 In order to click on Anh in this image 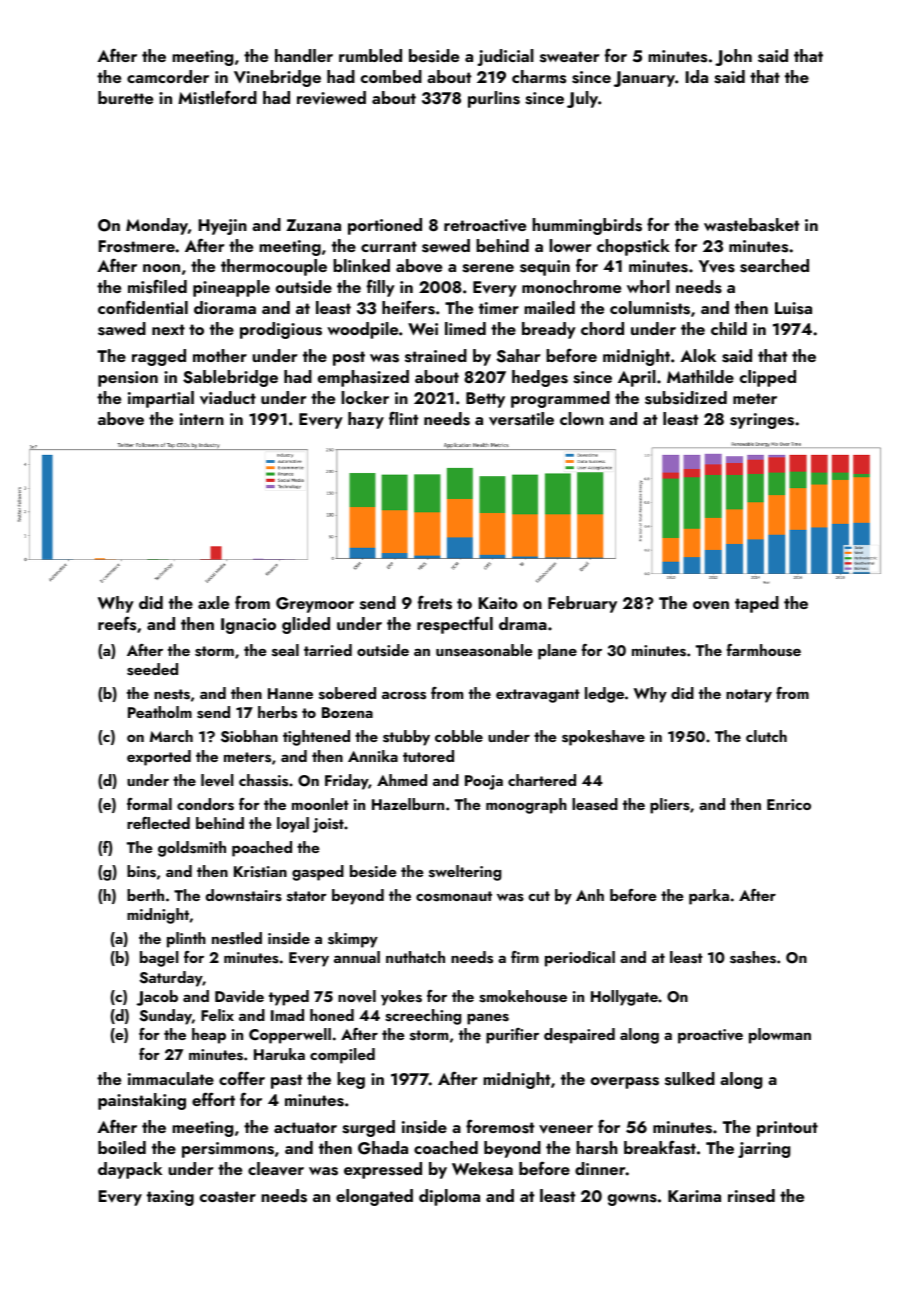, I will do `click(590, 895)`.
